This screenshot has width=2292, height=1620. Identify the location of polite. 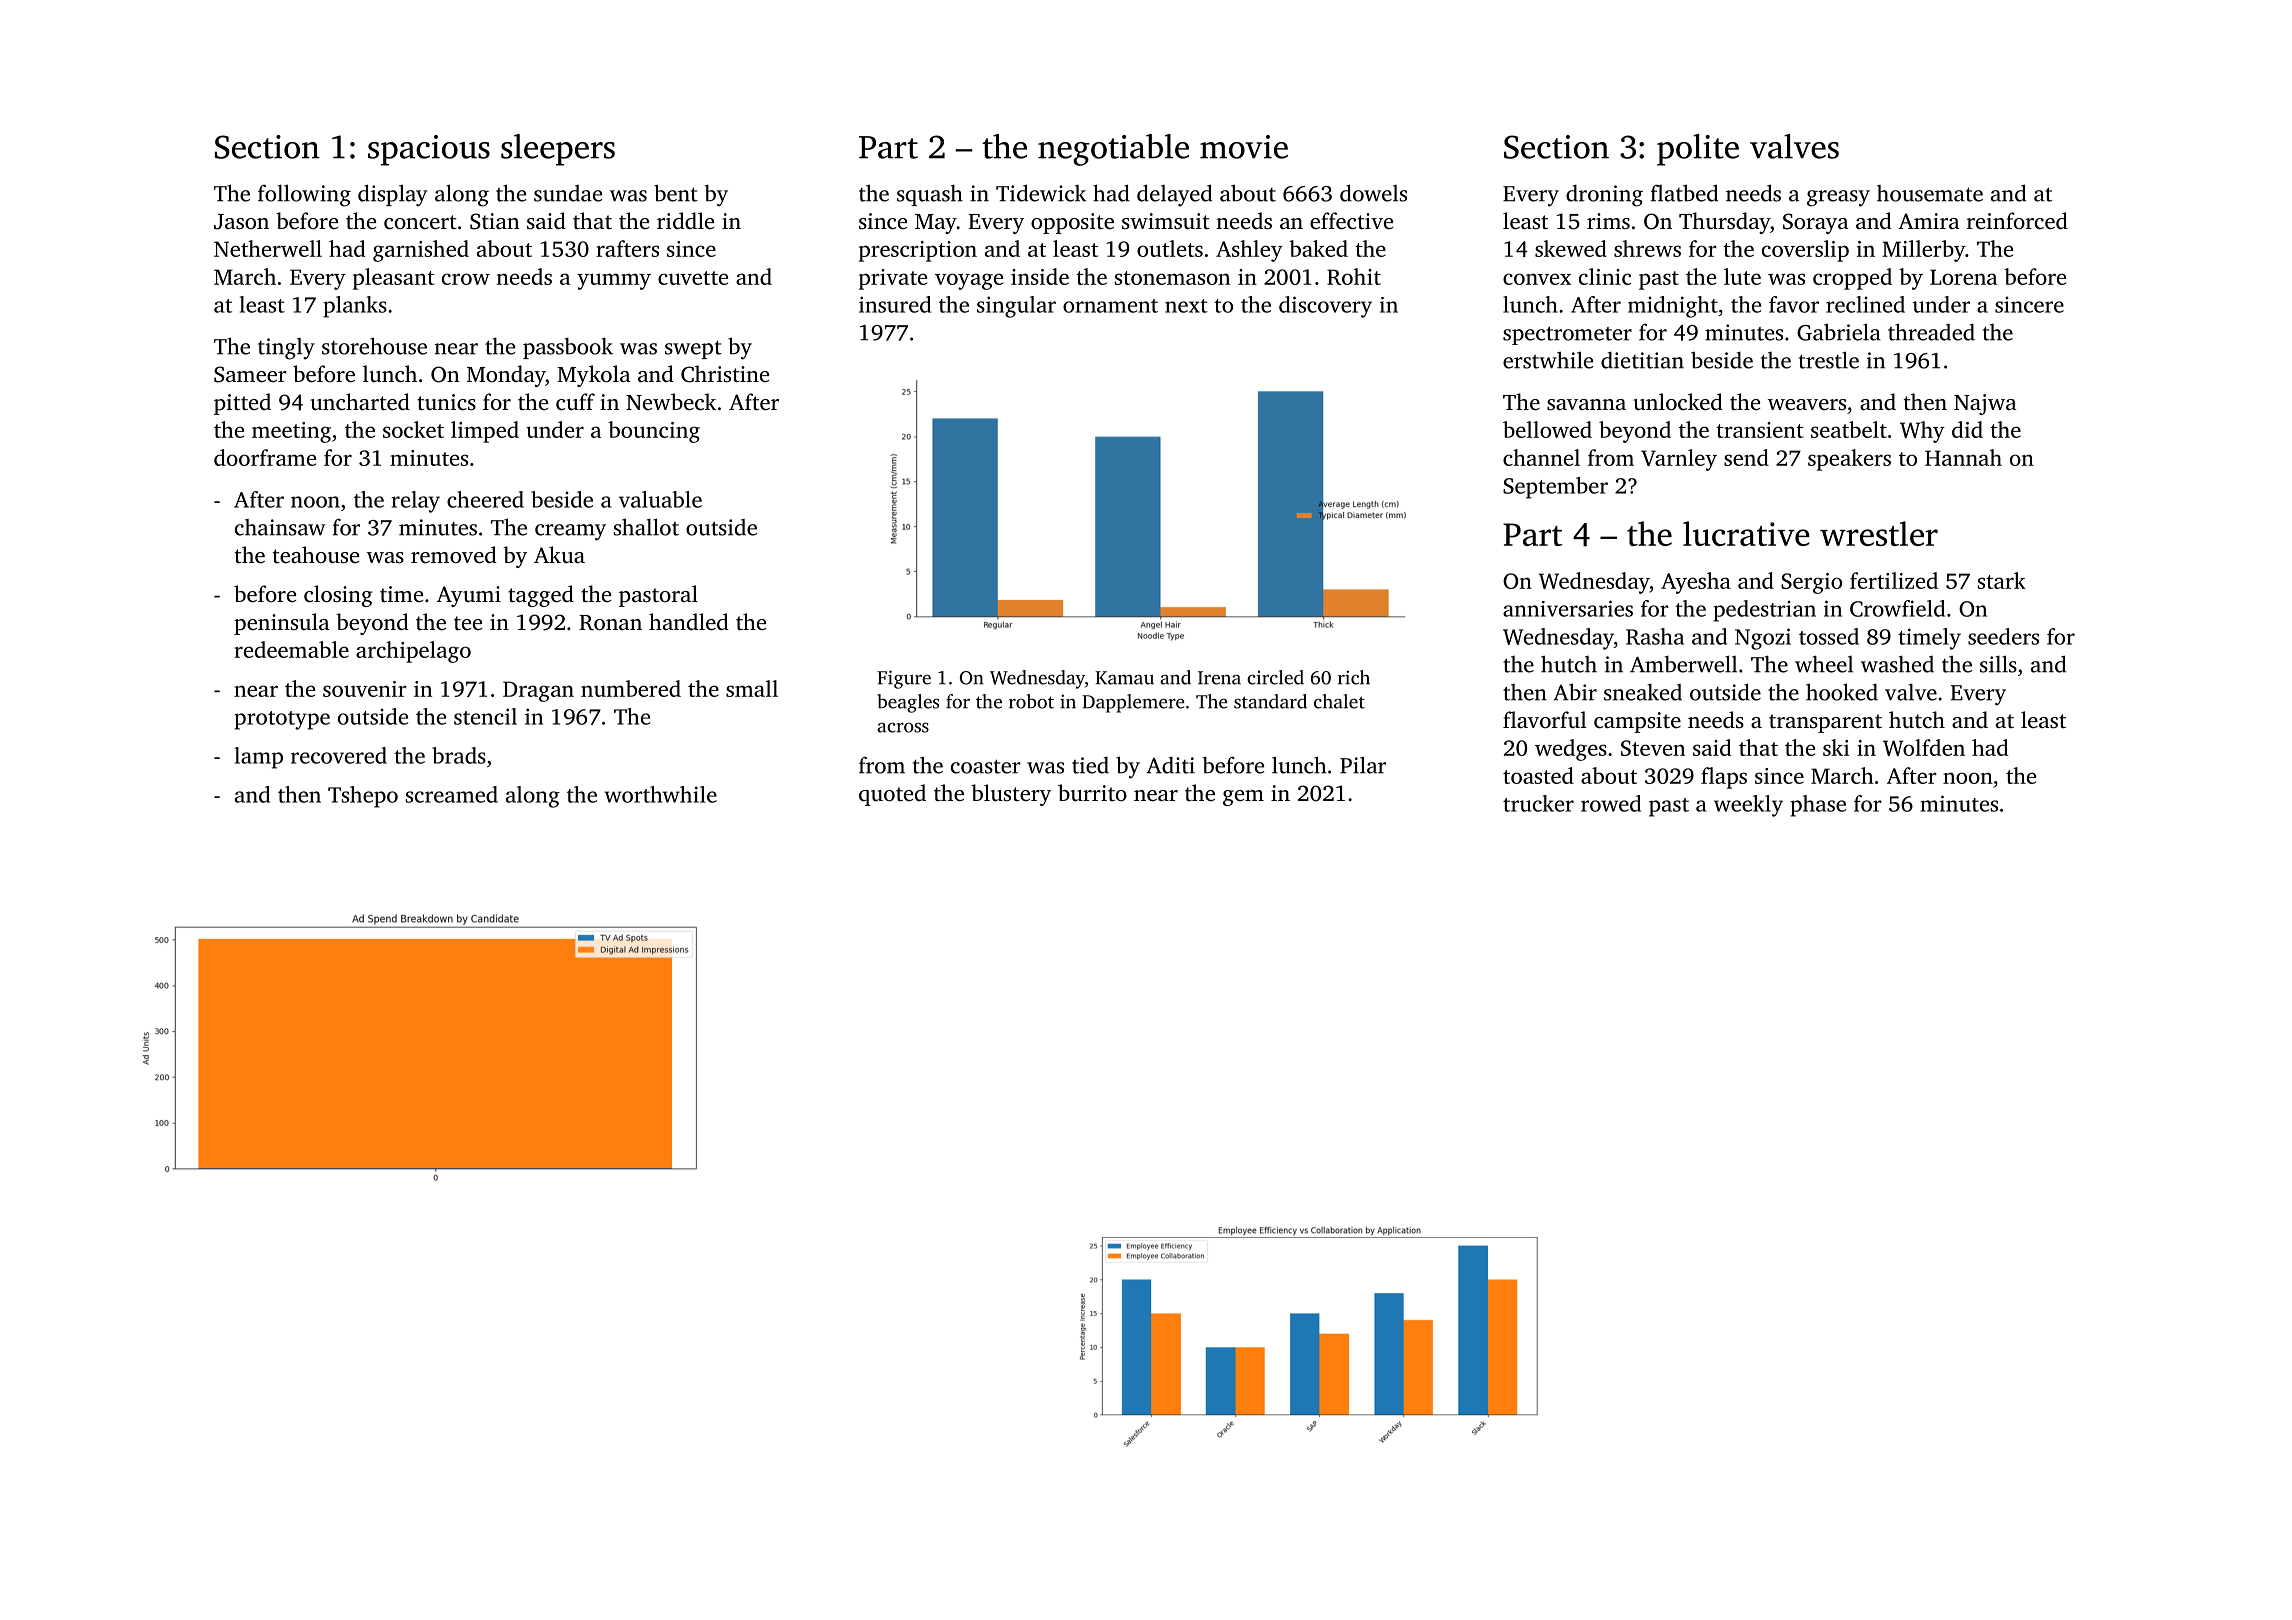
(1698, 150).
